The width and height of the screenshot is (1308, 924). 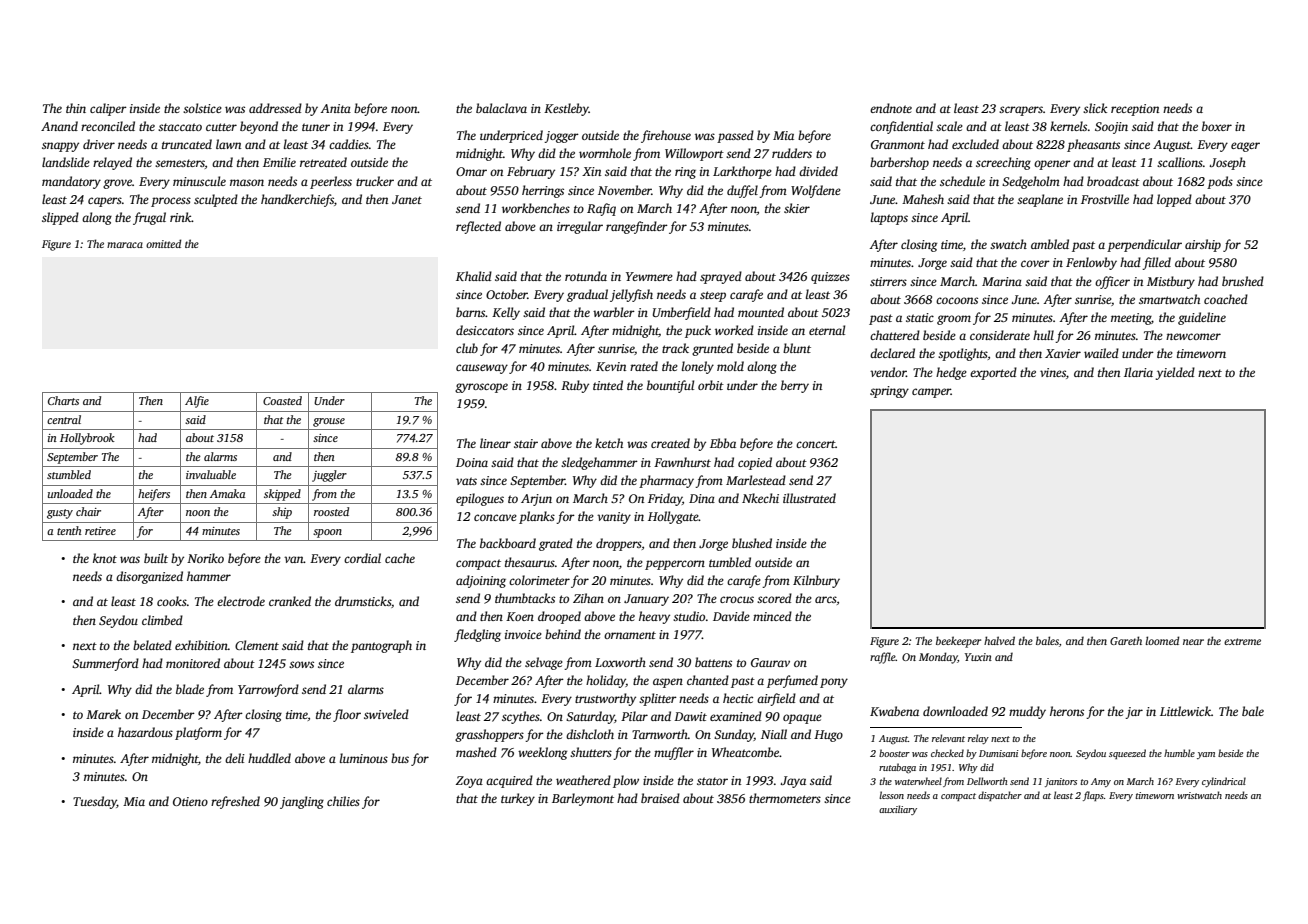 What do you see at coordinates (891, 108) in the screenshot?
I see `endnote` at bounding box center [891, 108].
